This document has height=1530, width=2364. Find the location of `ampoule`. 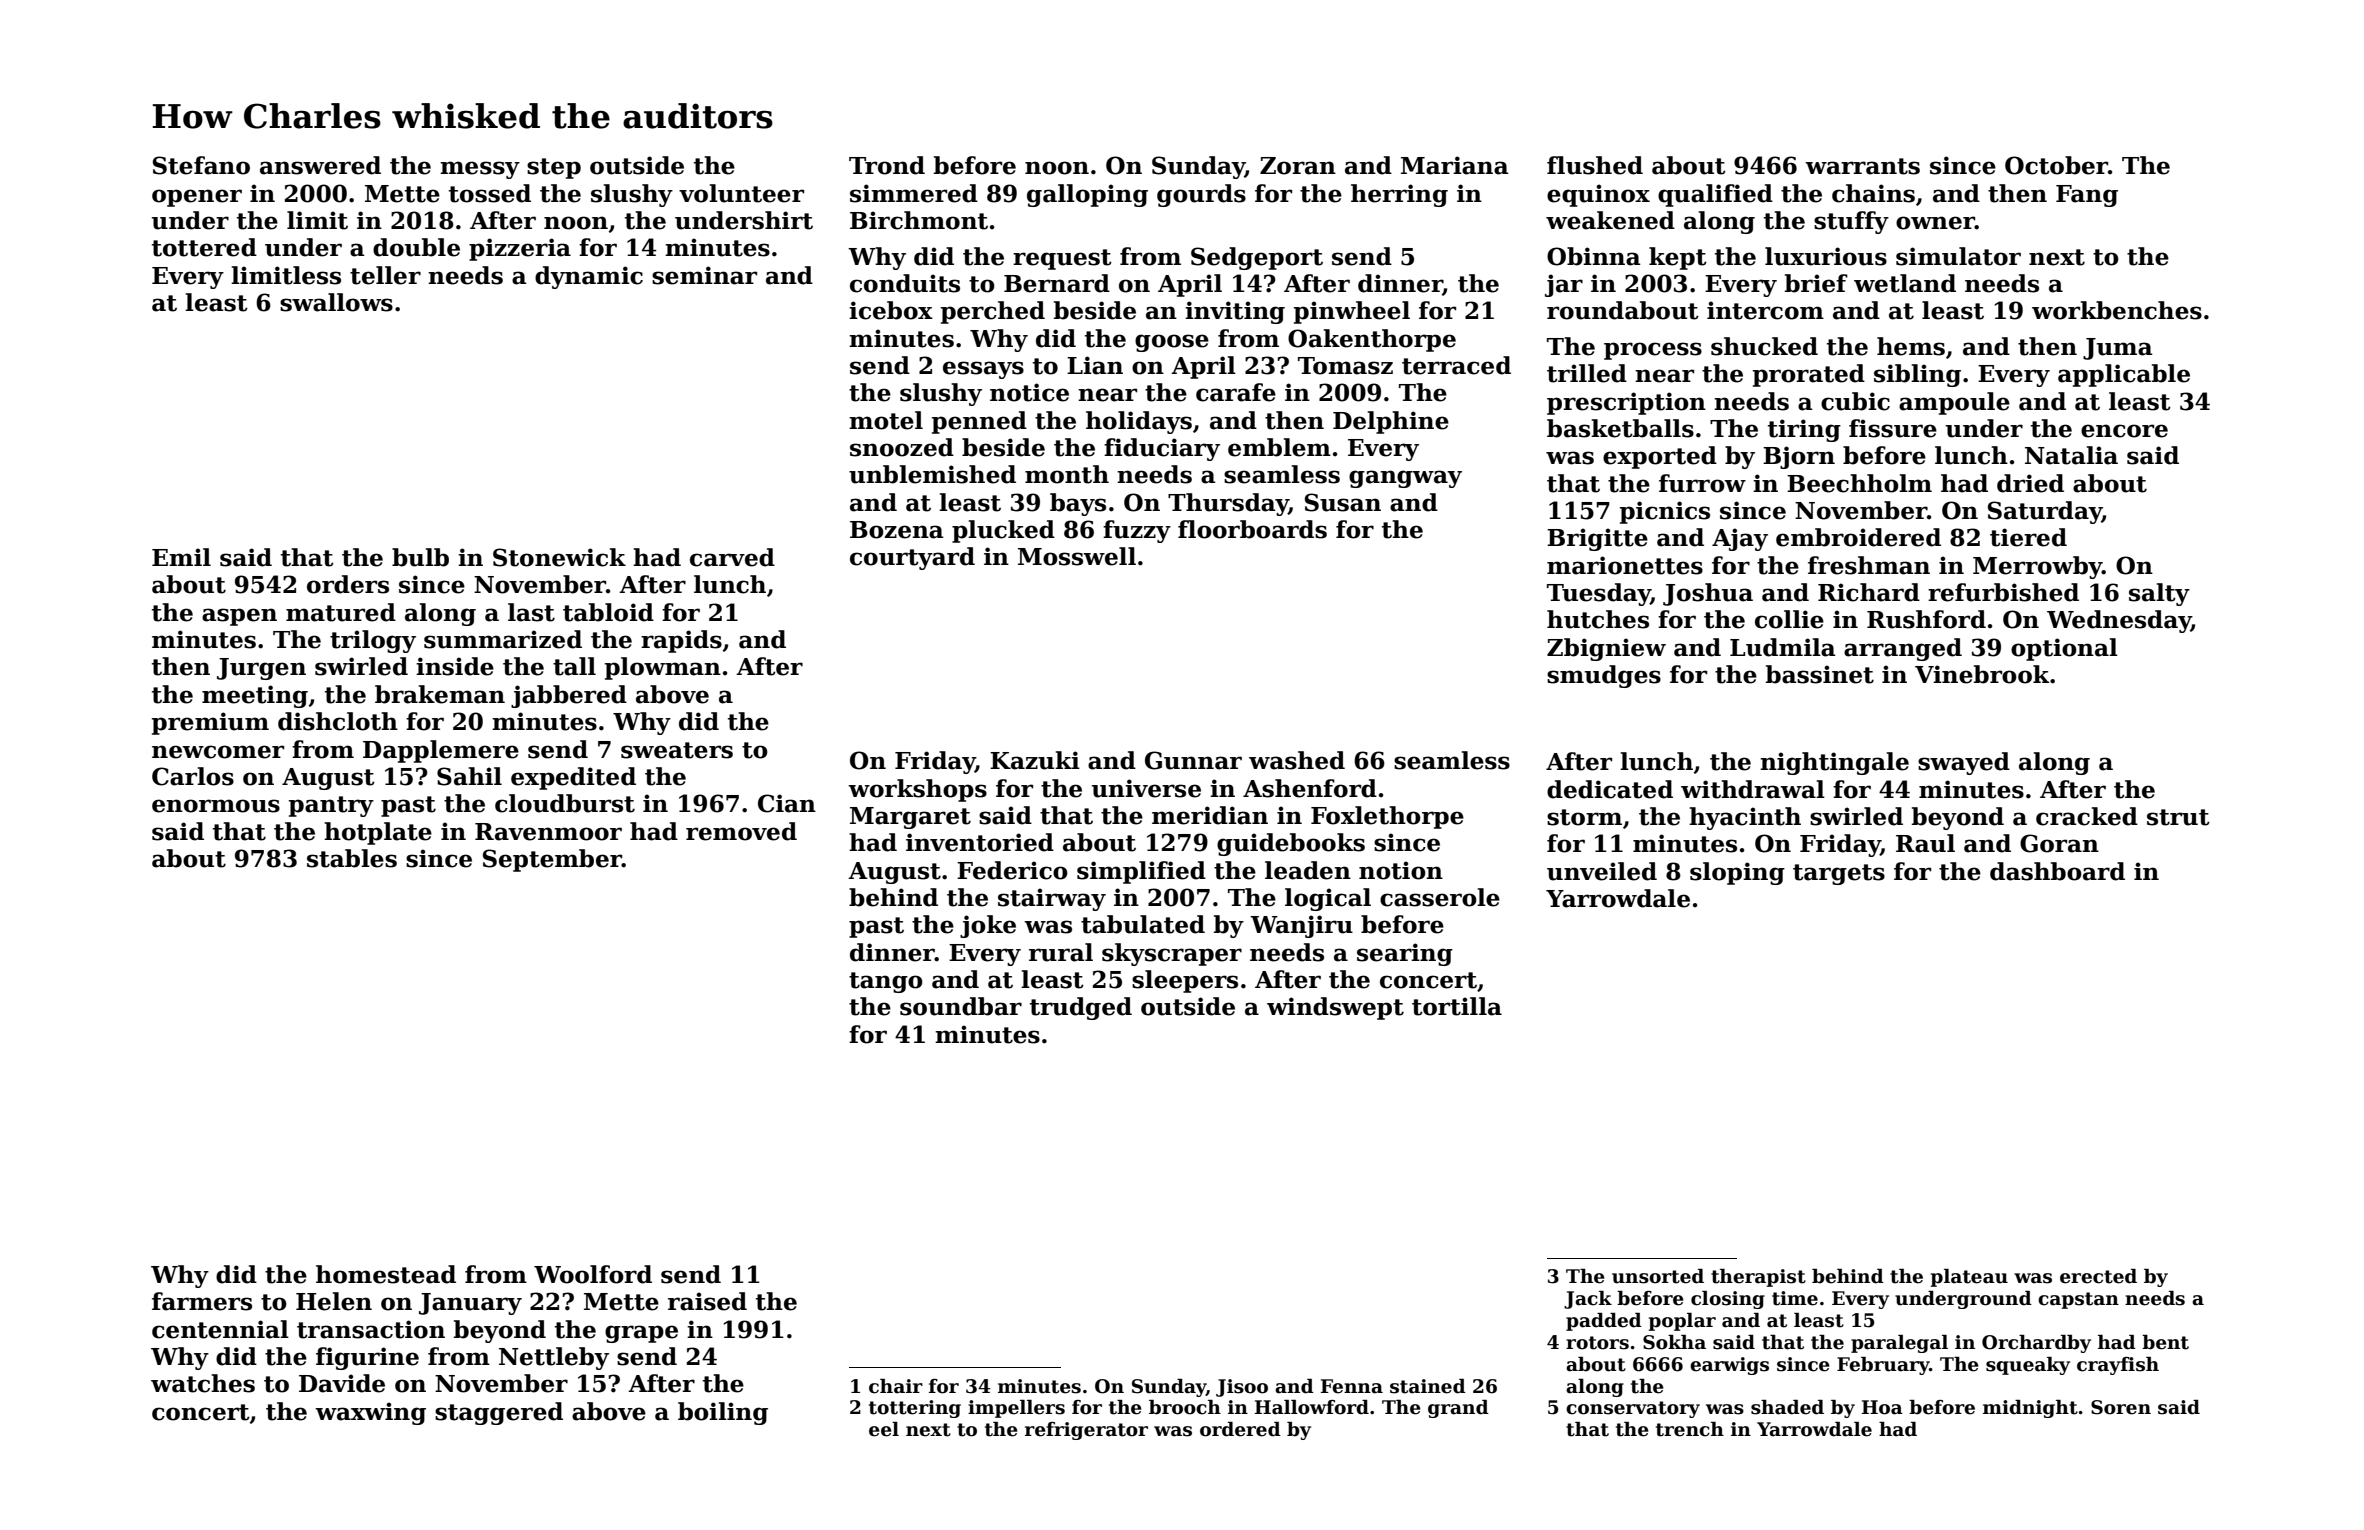

ampoule is located at coordinates (1954, 403).
